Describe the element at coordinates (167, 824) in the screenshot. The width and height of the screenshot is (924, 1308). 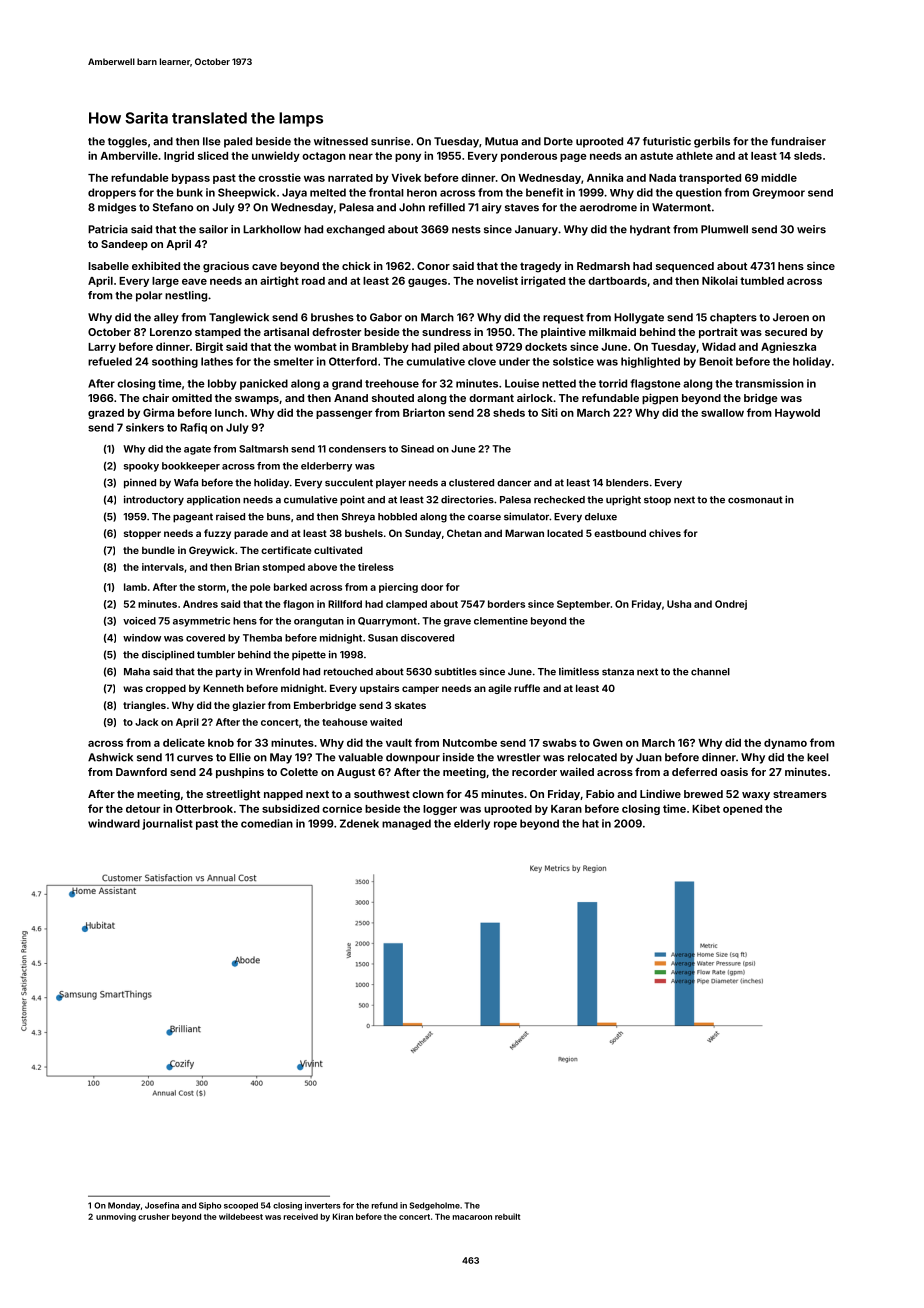
I see `journalist` at that location.
